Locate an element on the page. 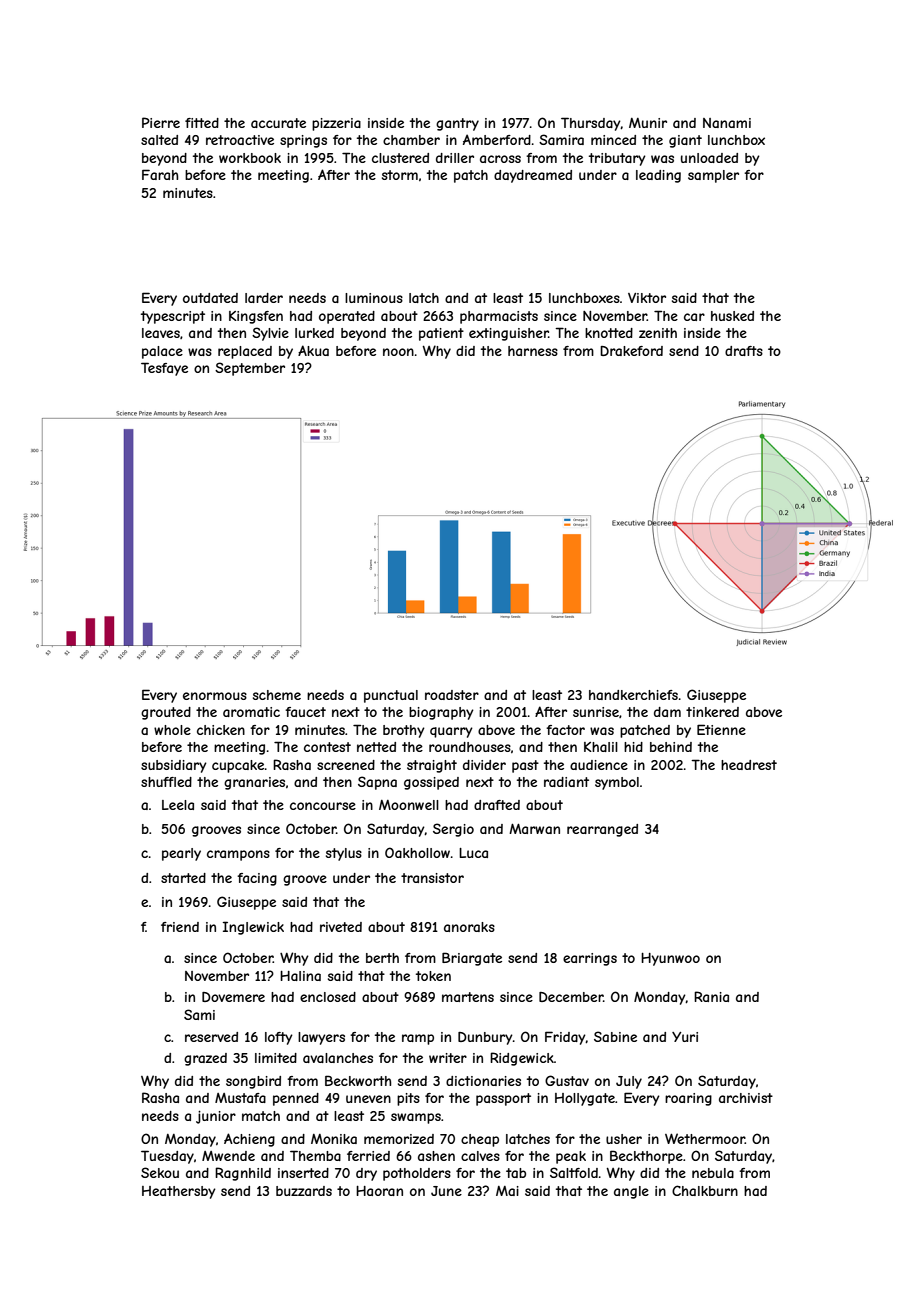 This image has height=1314, width=924. symbol is located at coordinates (617, 783).
